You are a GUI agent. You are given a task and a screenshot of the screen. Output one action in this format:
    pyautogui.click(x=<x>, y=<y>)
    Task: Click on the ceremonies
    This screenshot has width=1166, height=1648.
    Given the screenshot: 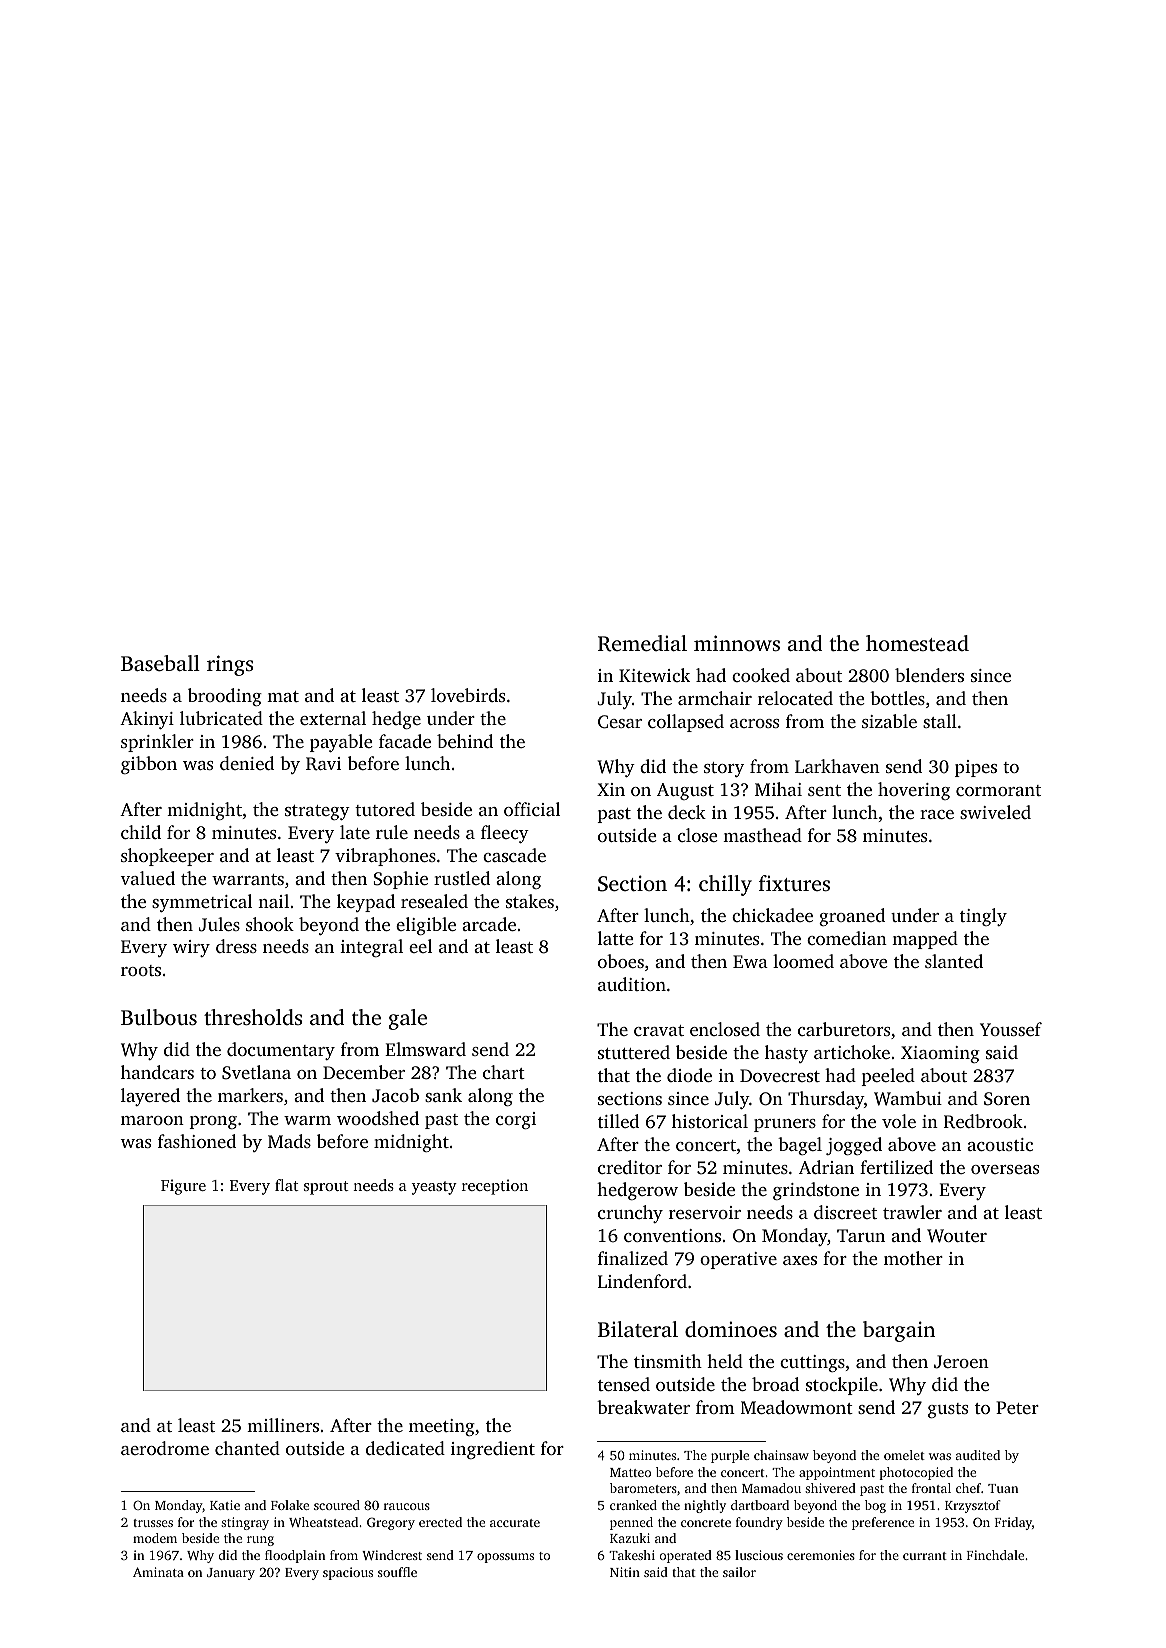 What is the action you would take?
    pyautogui.click(x=821, y=1555)
